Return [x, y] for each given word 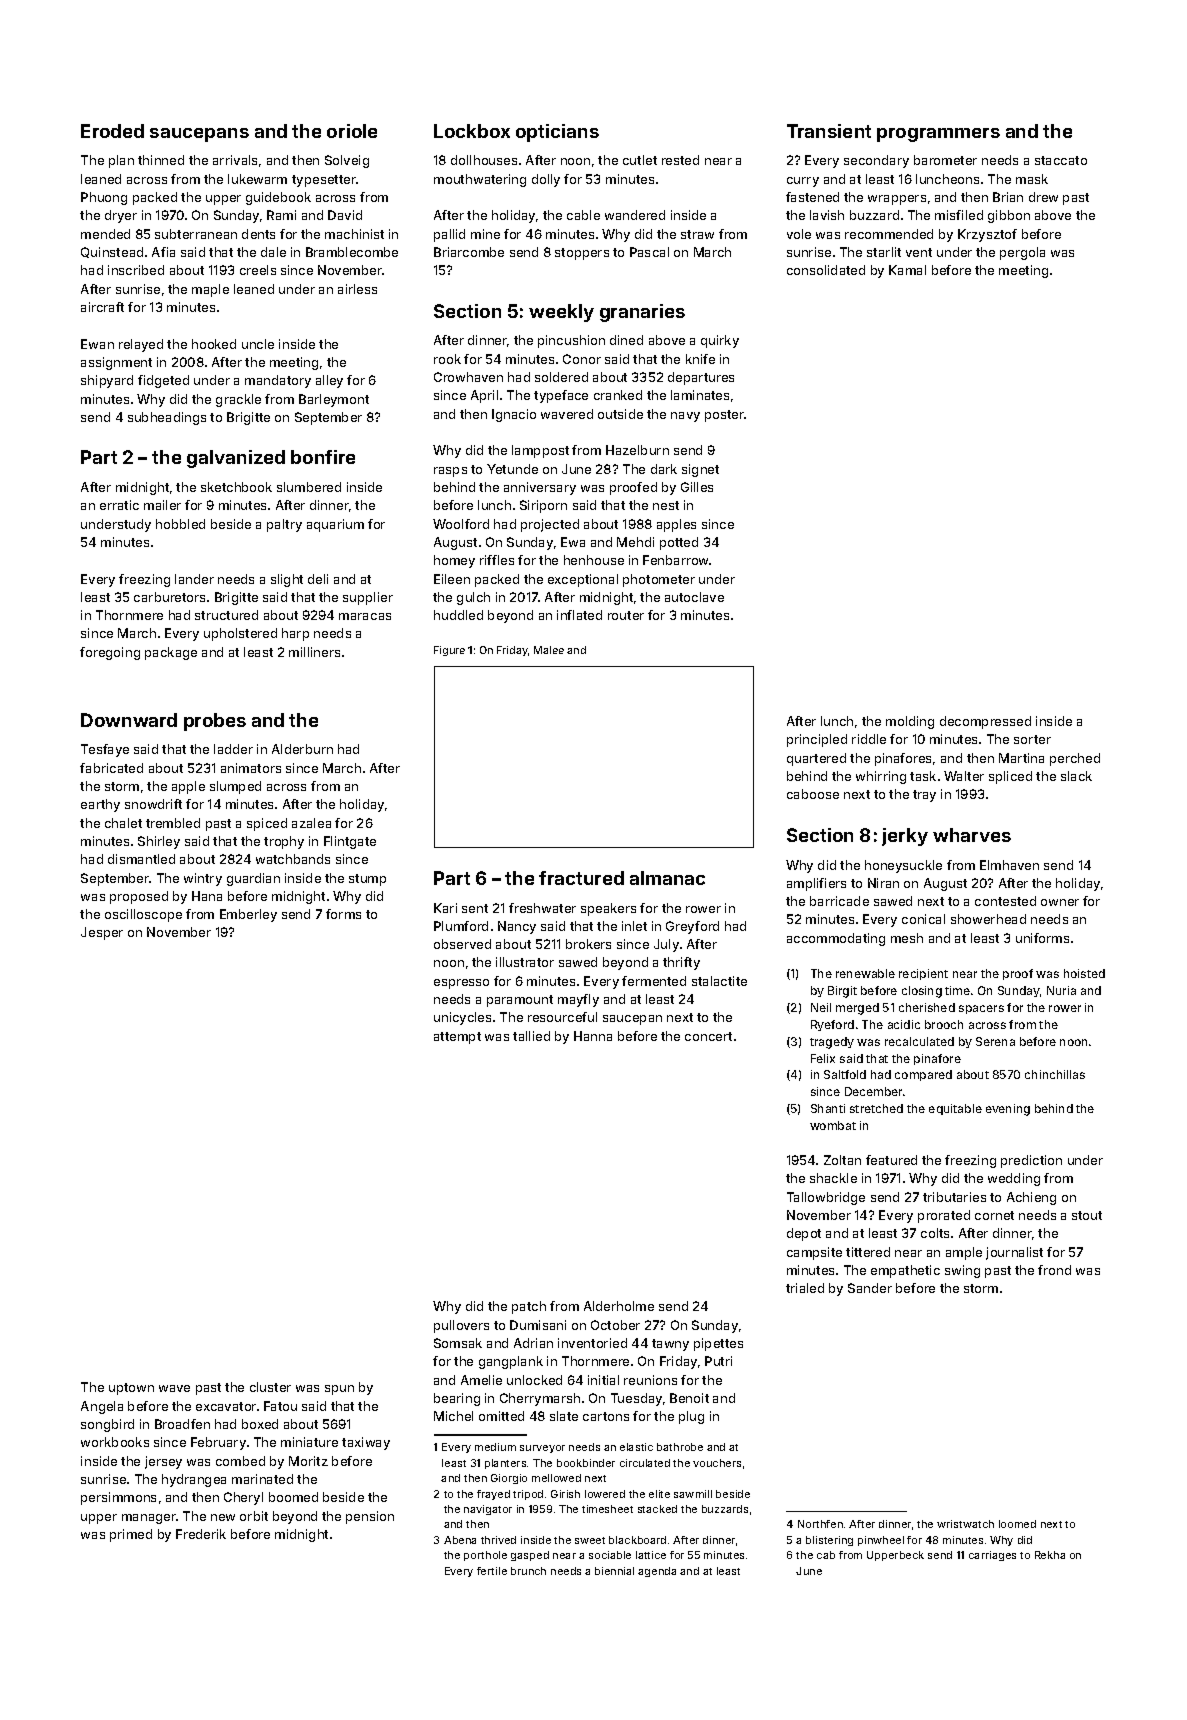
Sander [870, 1288]
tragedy [832, 1043]
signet [700, 470]
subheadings [167, 418]
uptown [131, 1389]
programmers [938, 135]
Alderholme [619, 1306]
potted [679, 543]
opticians [557, 133]
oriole [352, 131]
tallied [531, 1036]
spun [339, 1390]
